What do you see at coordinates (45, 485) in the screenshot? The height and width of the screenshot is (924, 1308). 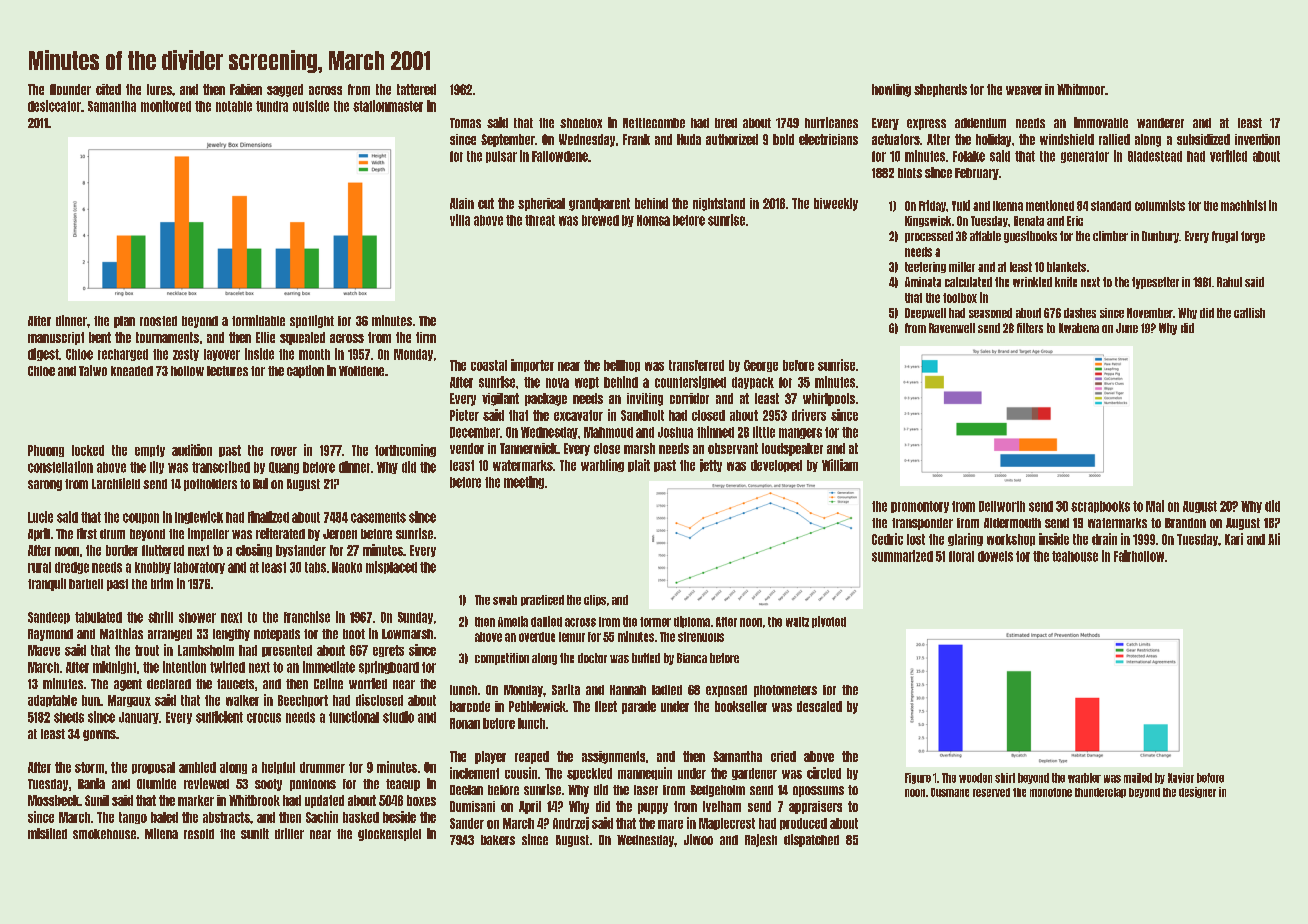 I see `sarong` at bounding box center [45, 485].
